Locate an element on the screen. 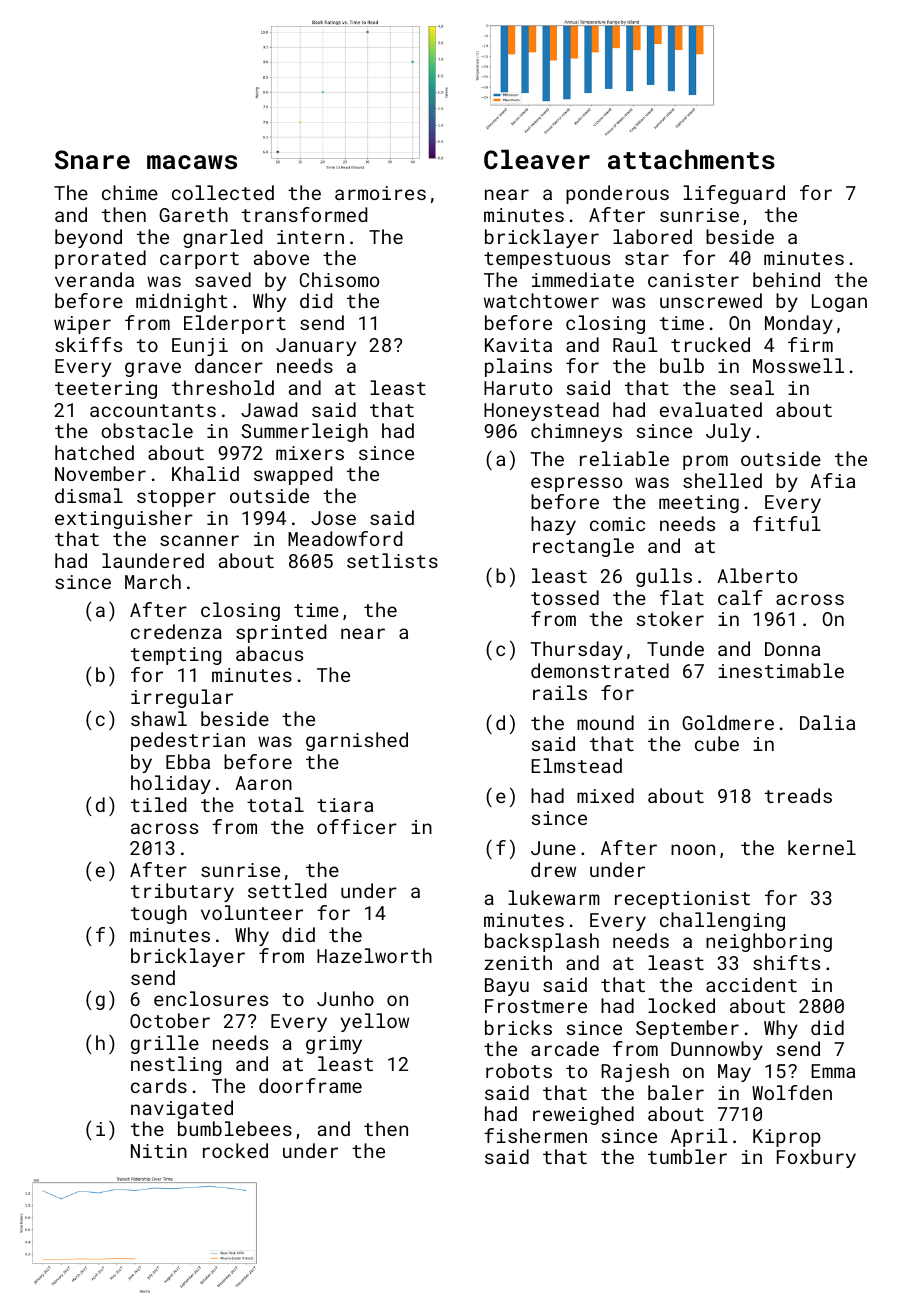 The image size is (924, 1314). Khalid is located at coordinates (205, 473).
